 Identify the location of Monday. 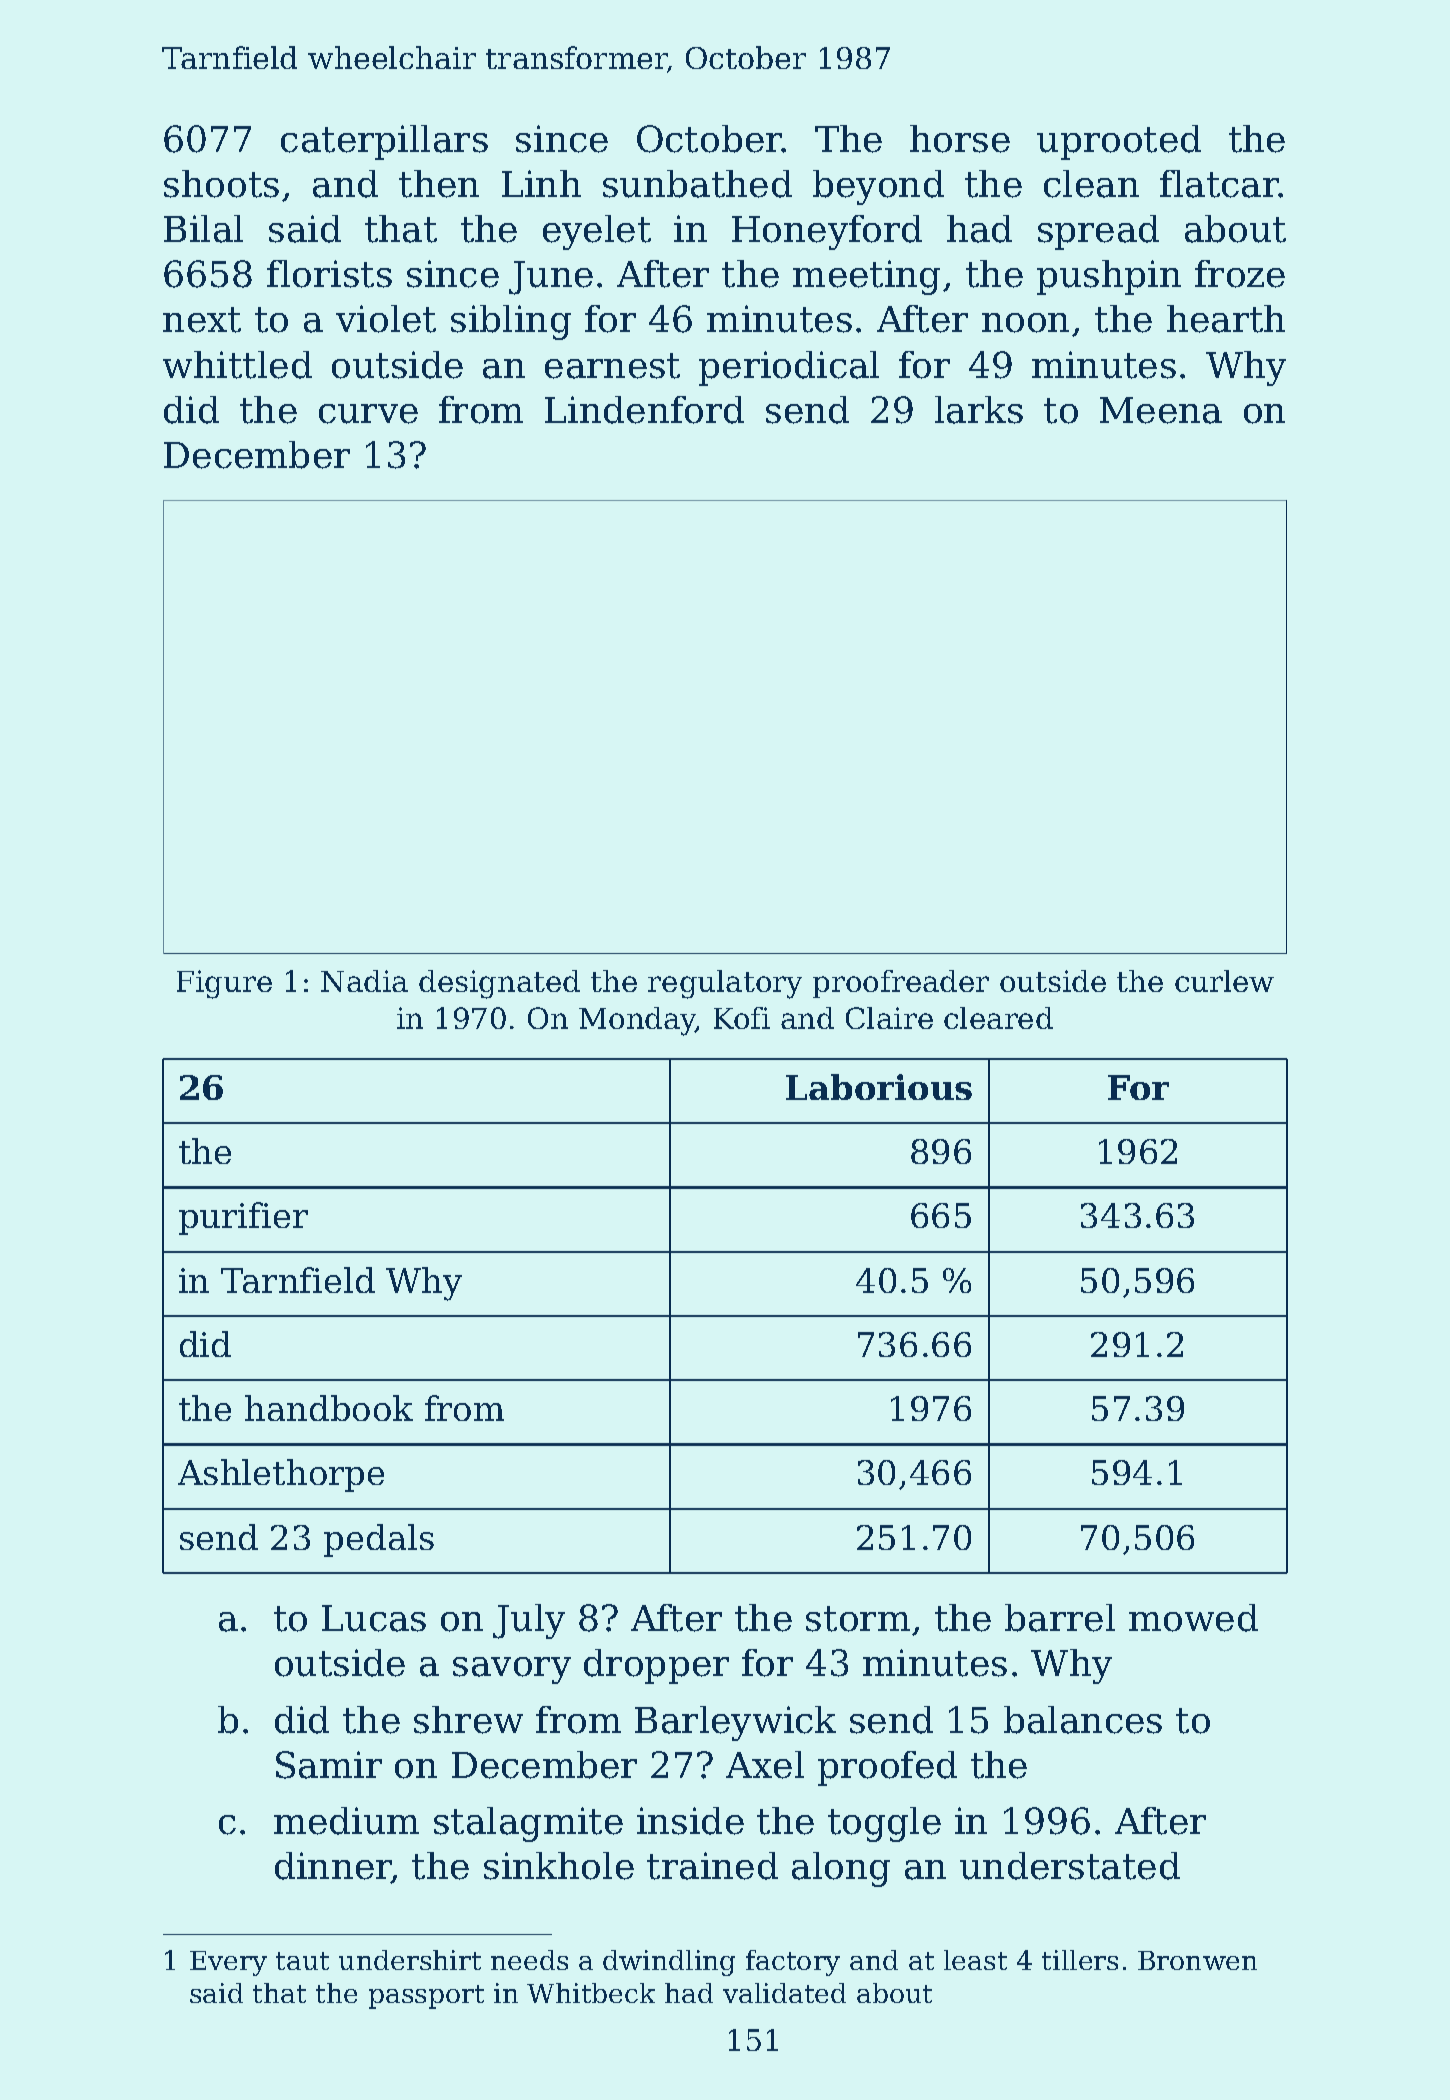
(637, 1021).
